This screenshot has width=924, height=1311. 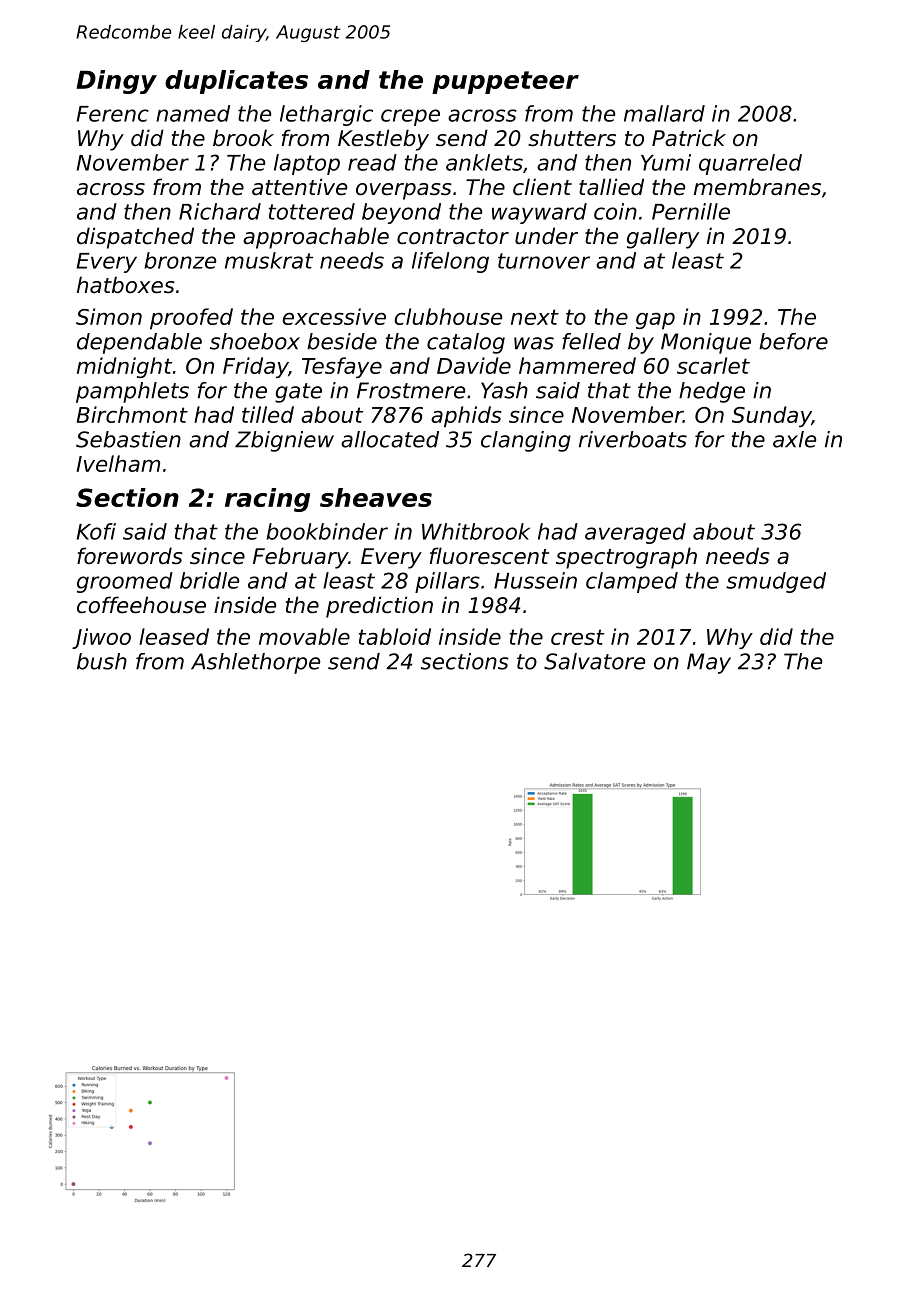 What do you see at coordinates (411, 390) in the screenshot?
I see `Frostmere` at bounding box center [411, 390].
